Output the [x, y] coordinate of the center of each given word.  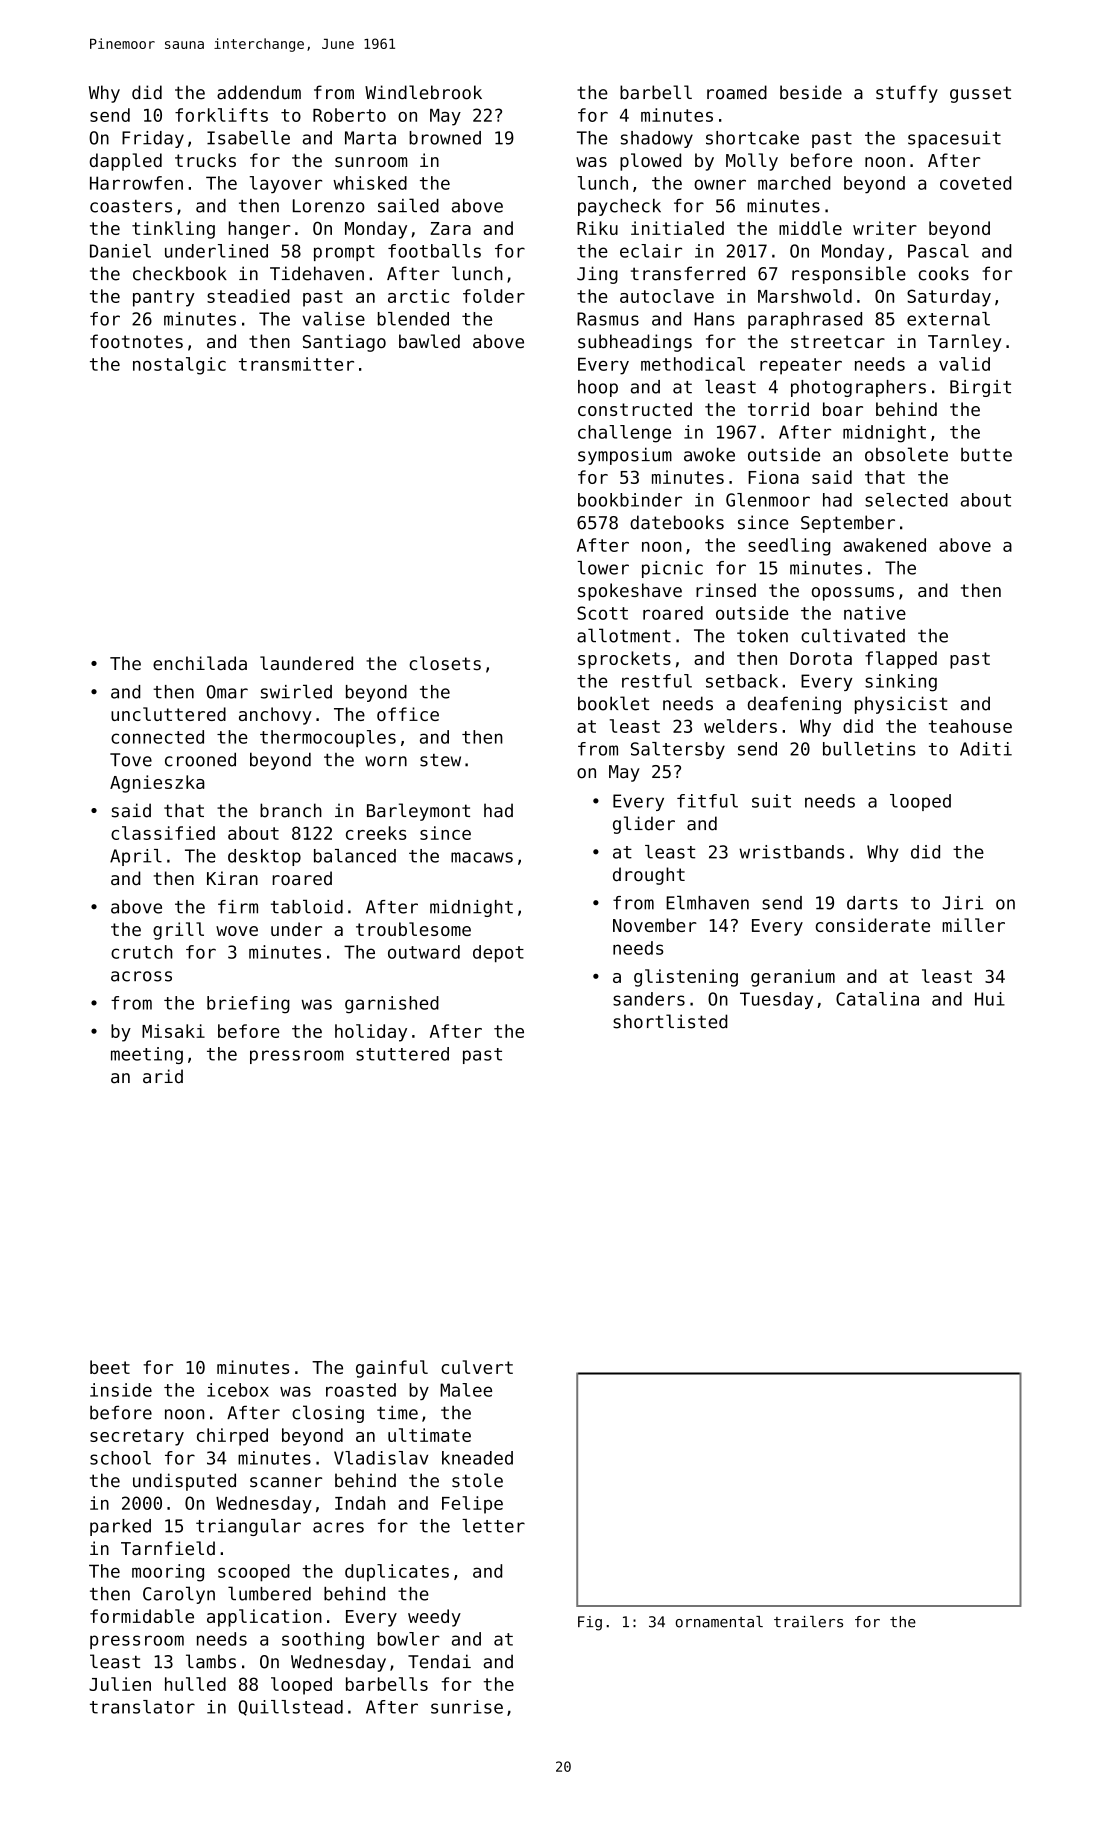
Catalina [877, 999]
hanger [260, 230]
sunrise [467, 1707]
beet [110, 1367]
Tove [131, 760]
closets [445, 663]
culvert [477, 1367]
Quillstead [290, 1708]
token [762, 636]
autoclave [667, 296]
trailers [808, 1622]
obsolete [906, 454]
